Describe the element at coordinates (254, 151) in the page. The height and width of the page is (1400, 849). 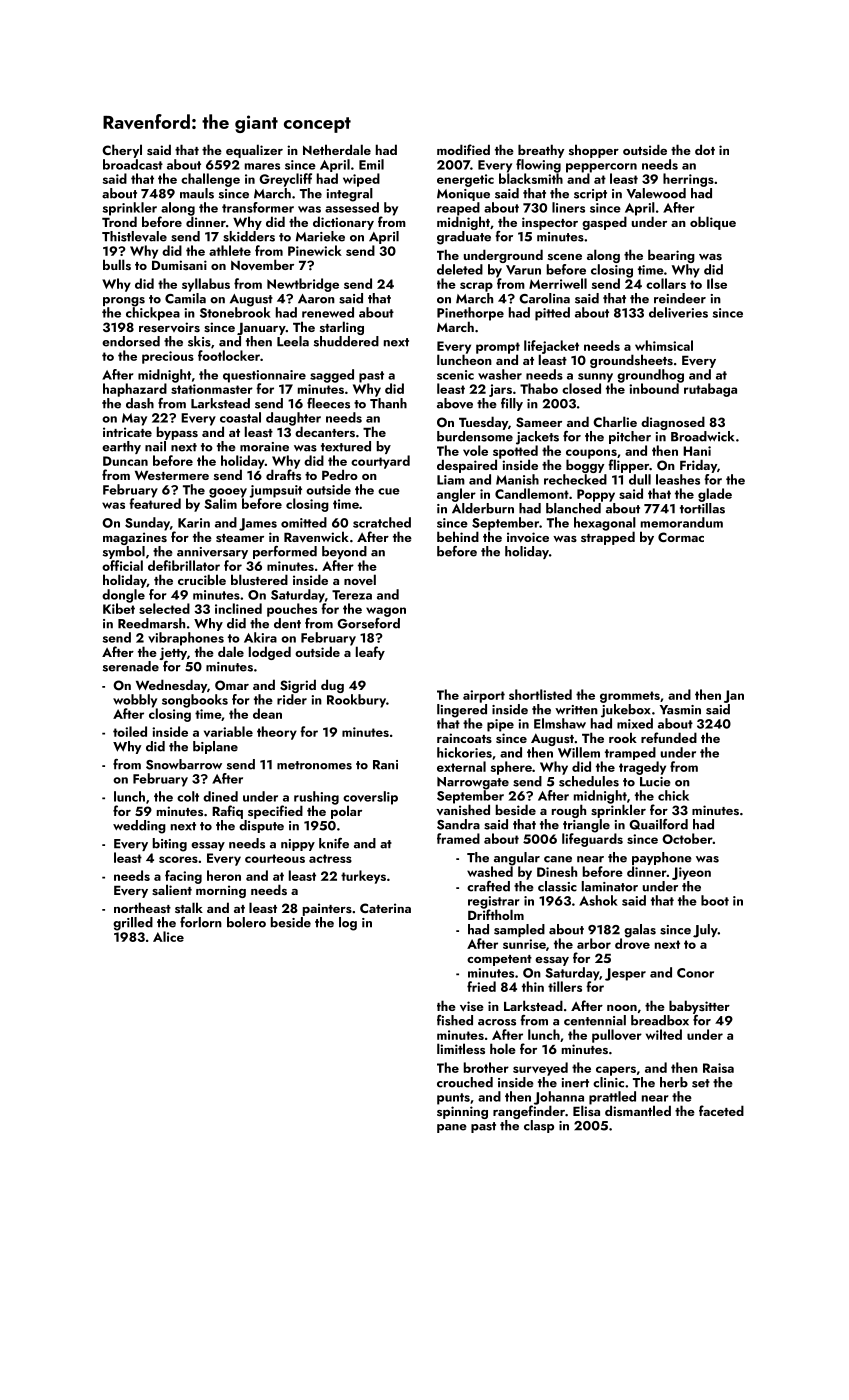
I see `equalizer` at that location.
